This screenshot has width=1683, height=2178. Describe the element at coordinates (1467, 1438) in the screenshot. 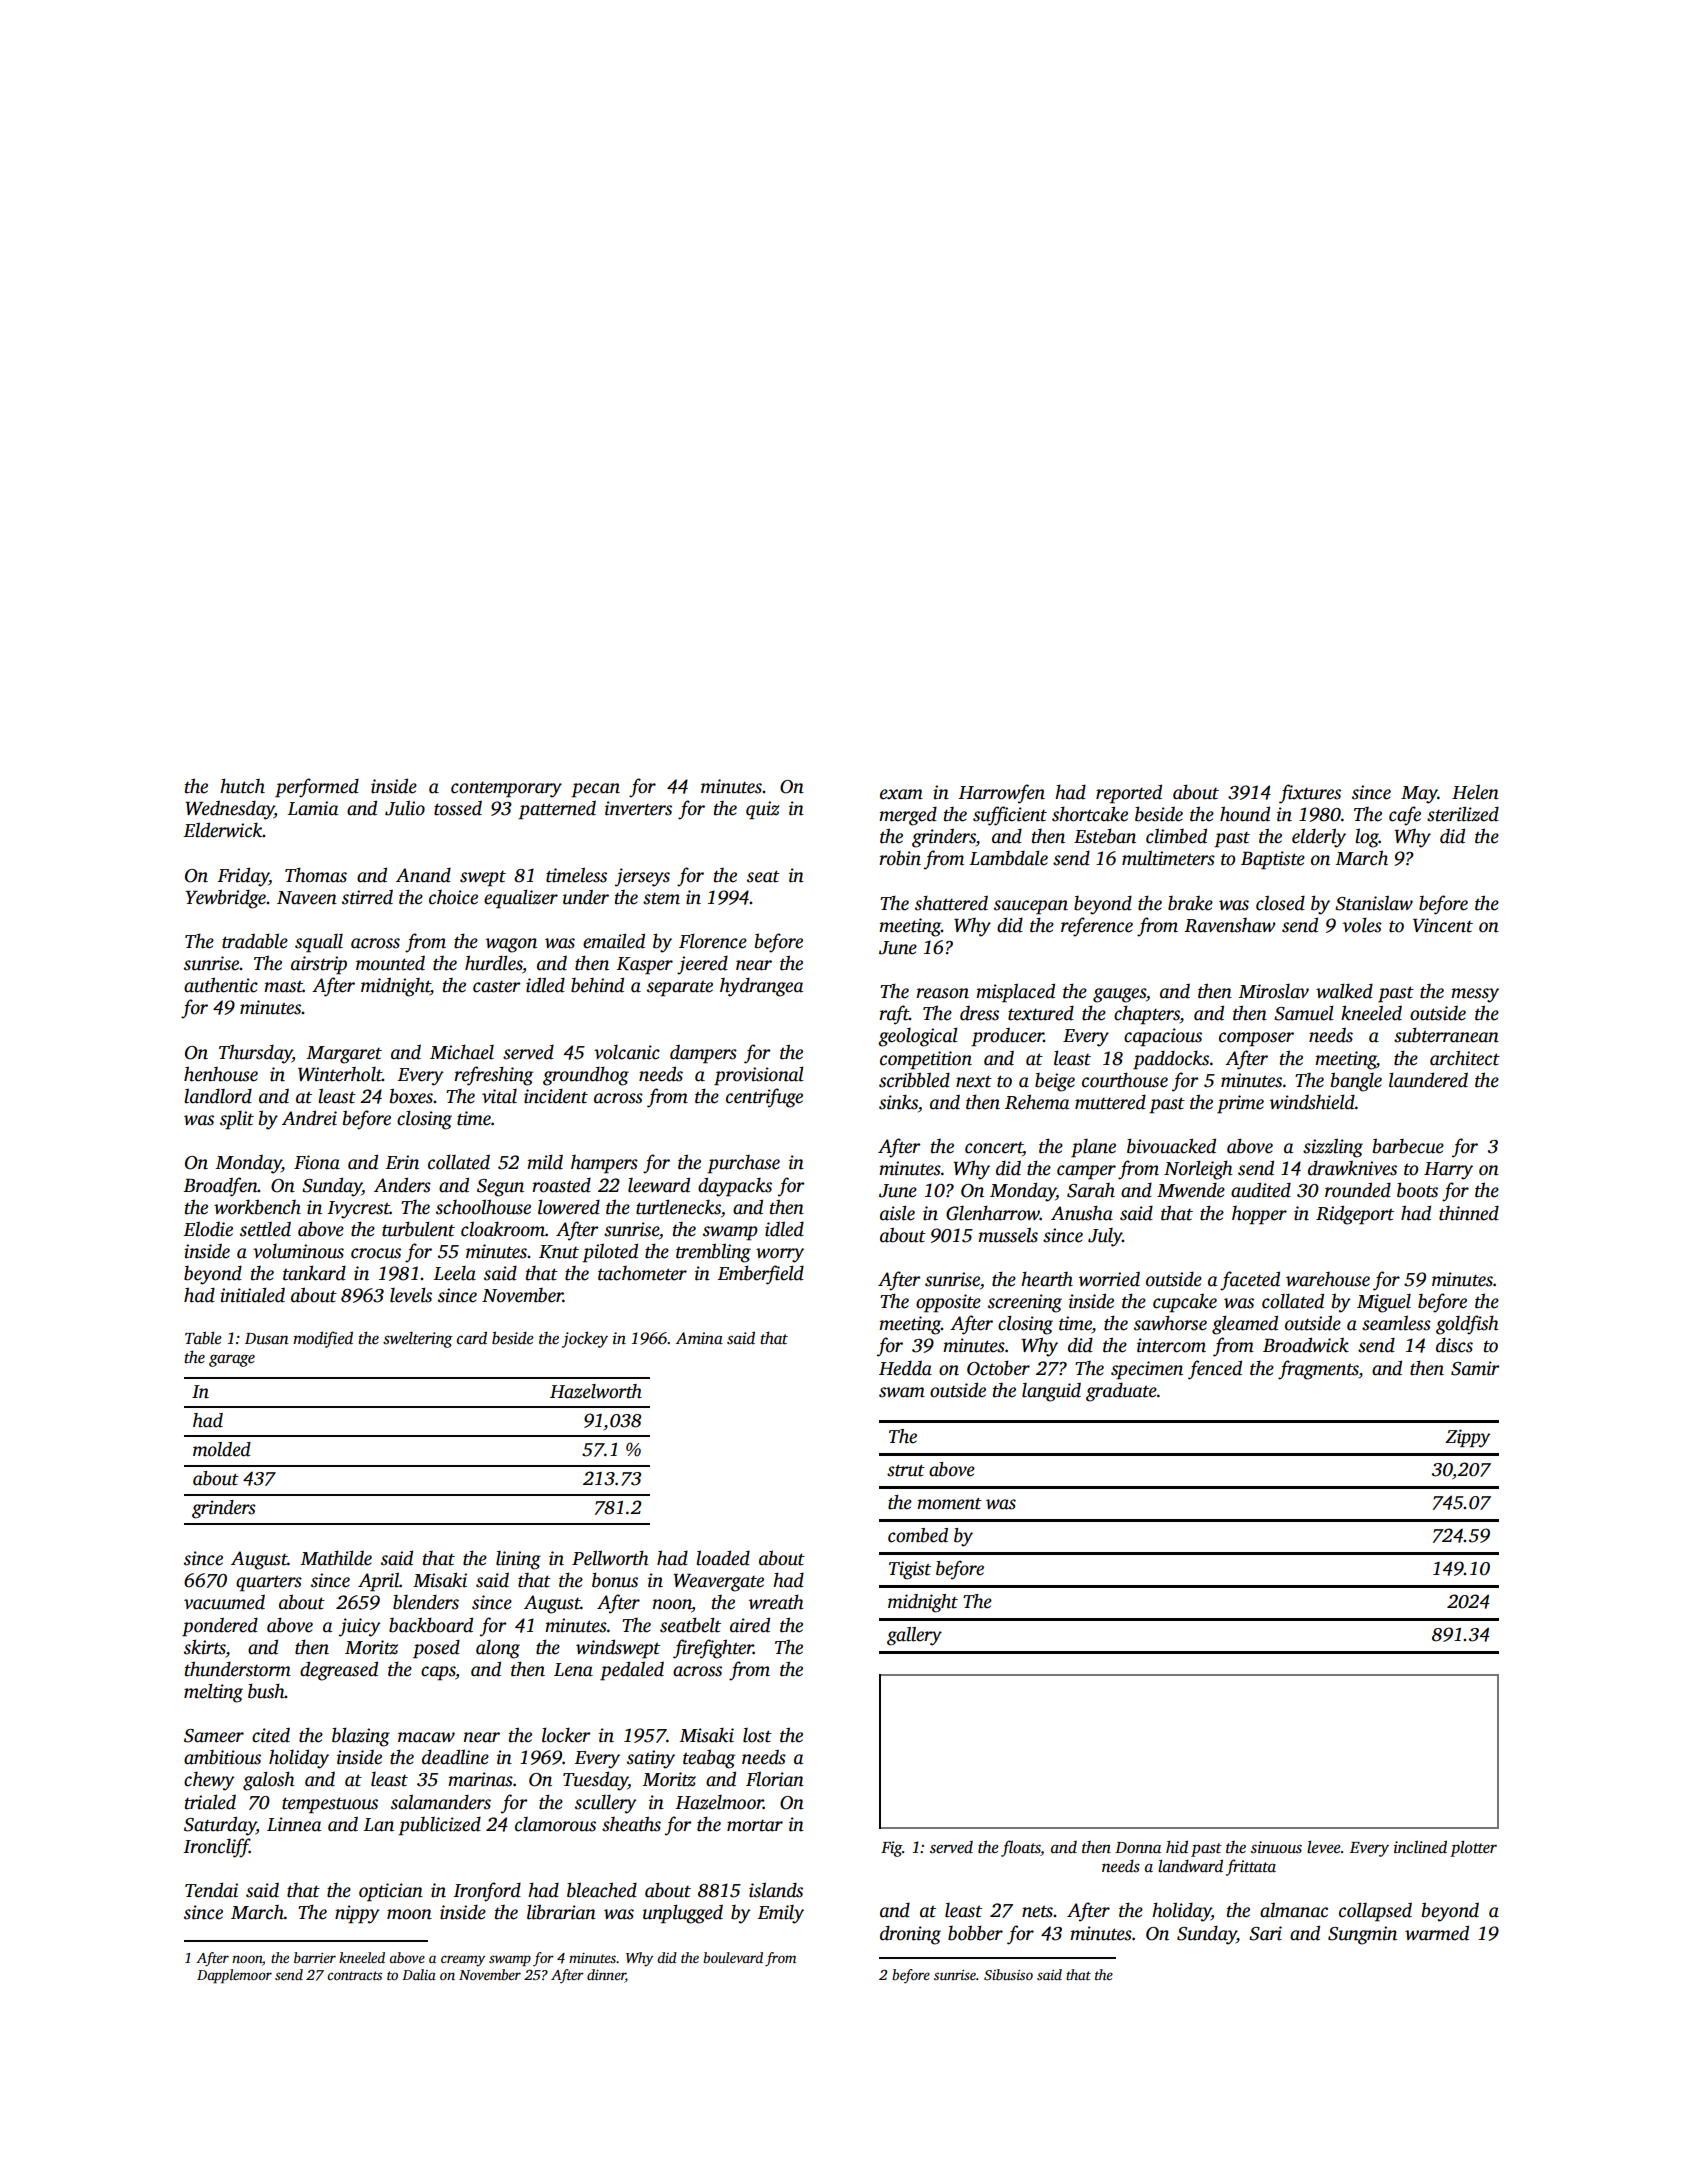

I see `Zippy` at that location.
